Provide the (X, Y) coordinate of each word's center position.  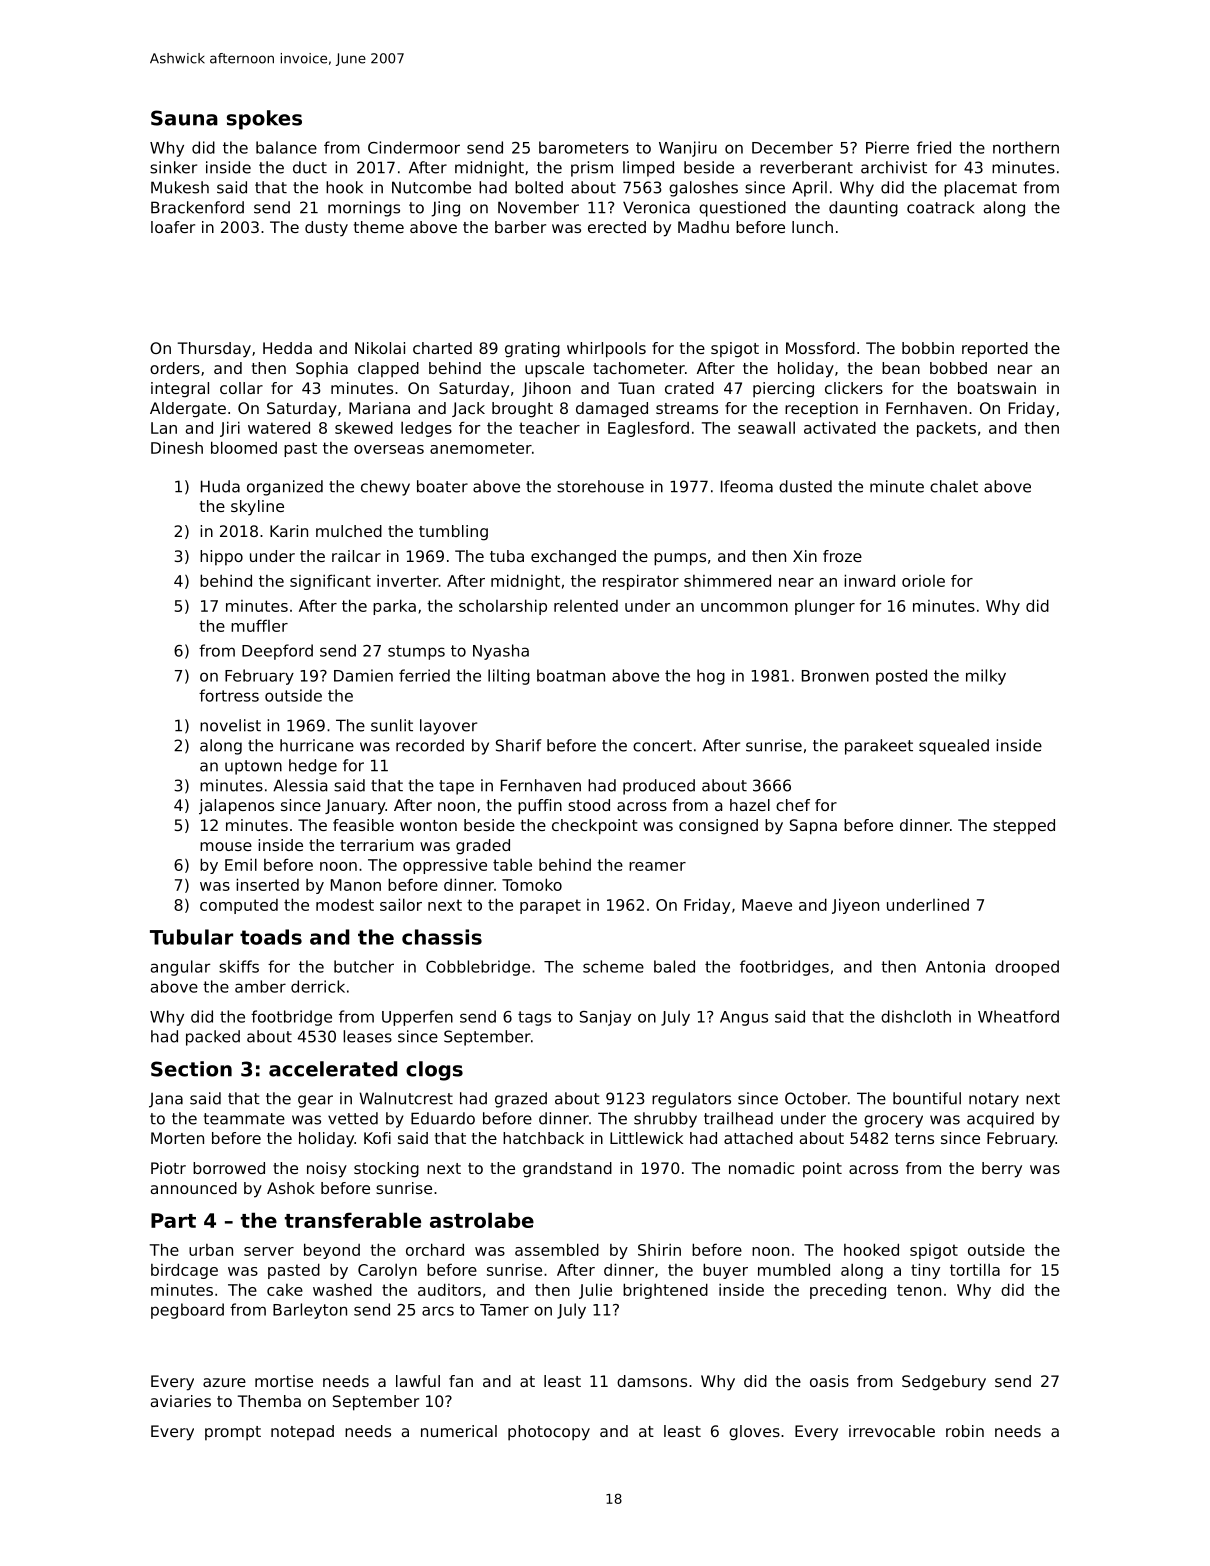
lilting (509, 677)
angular (181, 968)
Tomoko (532, 884)
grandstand (567, 1170)
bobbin (928, 348)
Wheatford (1018, 1016)
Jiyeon (855, 906)
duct (310, 167)
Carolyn (387, 1271)
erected (617, 227)
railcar (356, 556)
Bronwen (835, 676)
